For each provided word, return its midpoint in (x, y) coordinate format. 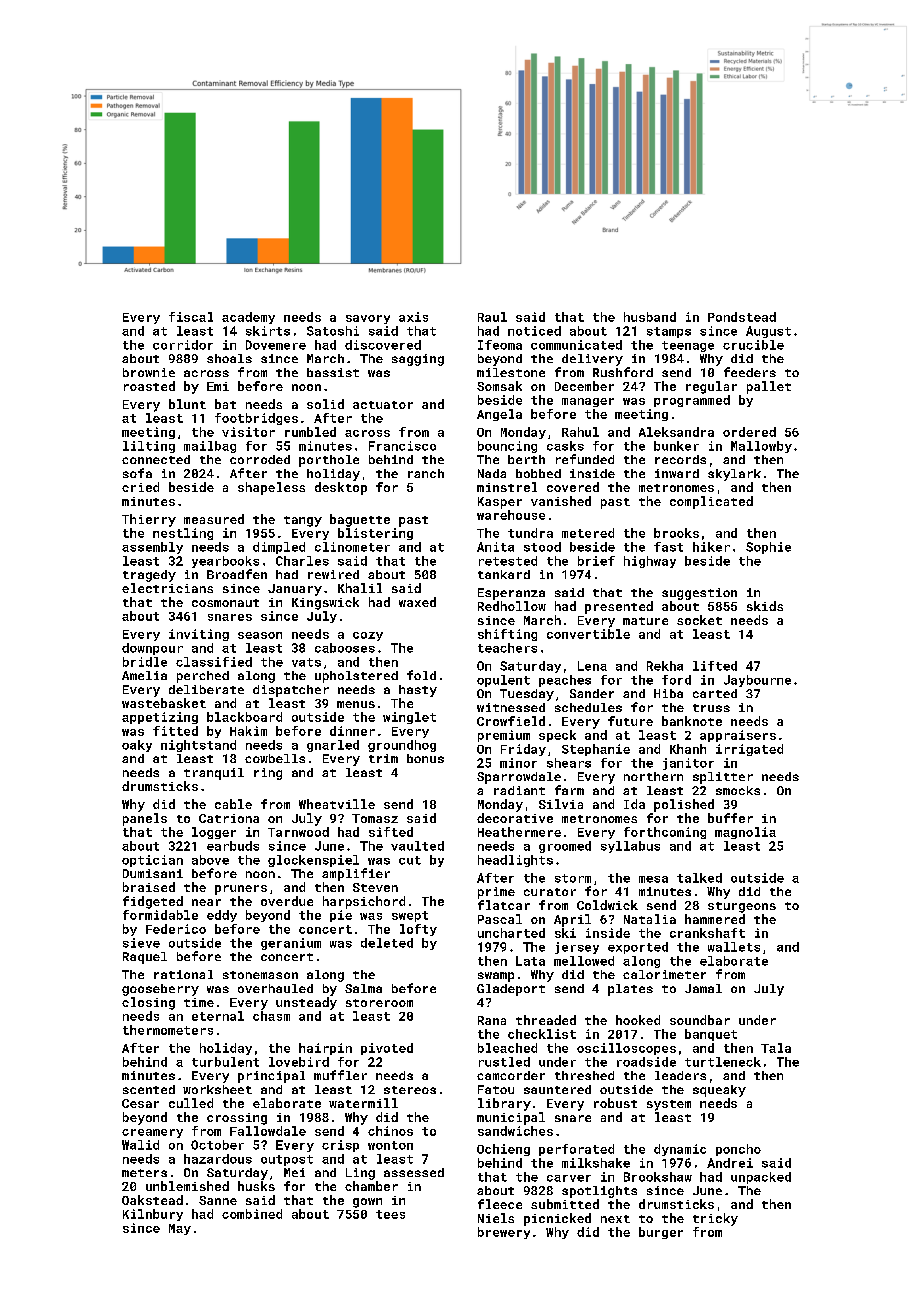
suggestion (699, 594)
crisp (340, 1146)
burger (661, 1233)
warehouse (511, 515)
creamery (152, 1133)
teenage (688, 346)
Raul (492, 317)
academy (248, 318)
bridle (145, 662)
